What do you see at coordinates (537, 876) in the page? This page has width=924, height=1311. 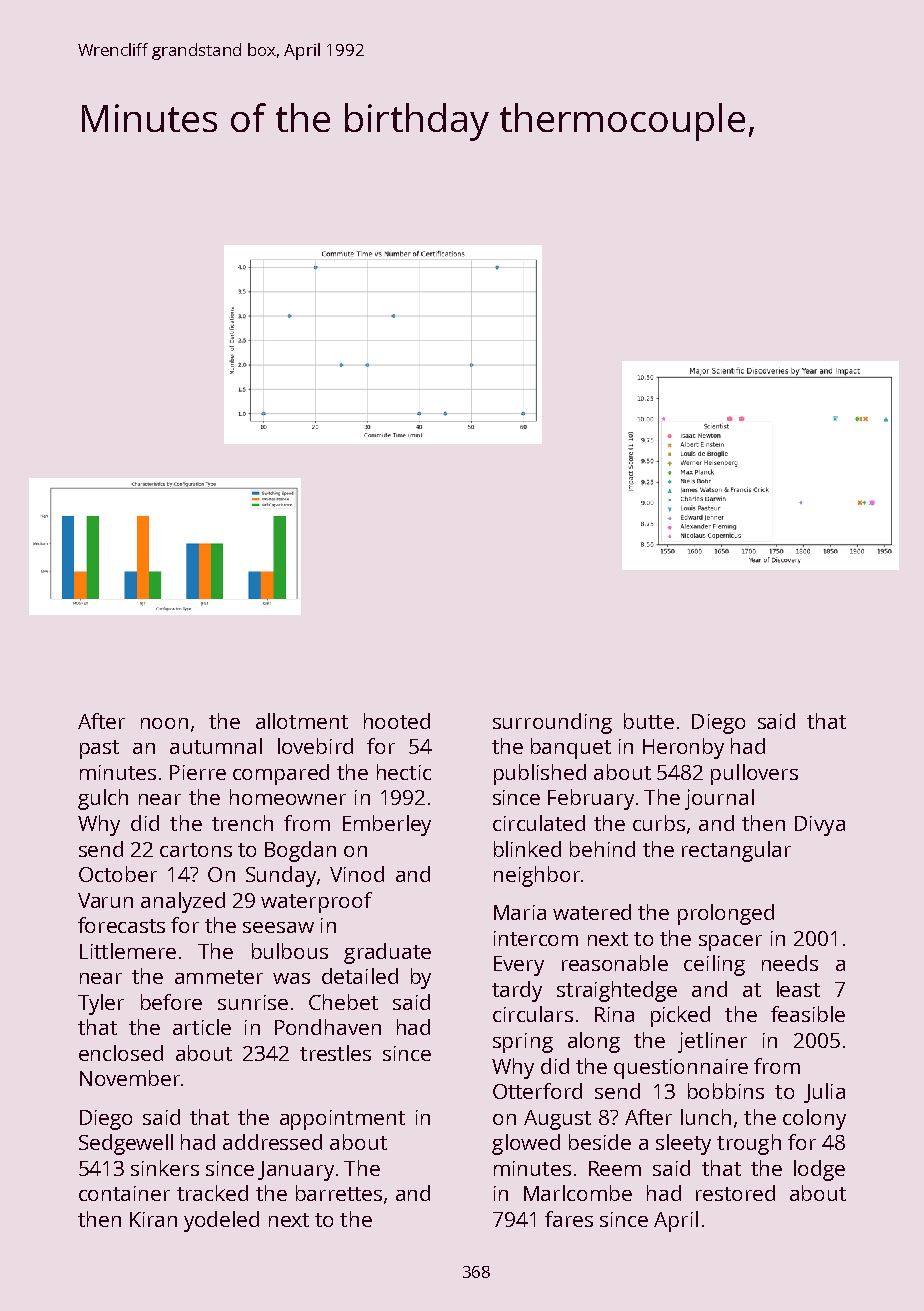 I see `neighbor` at bounding box center [537, 876].
